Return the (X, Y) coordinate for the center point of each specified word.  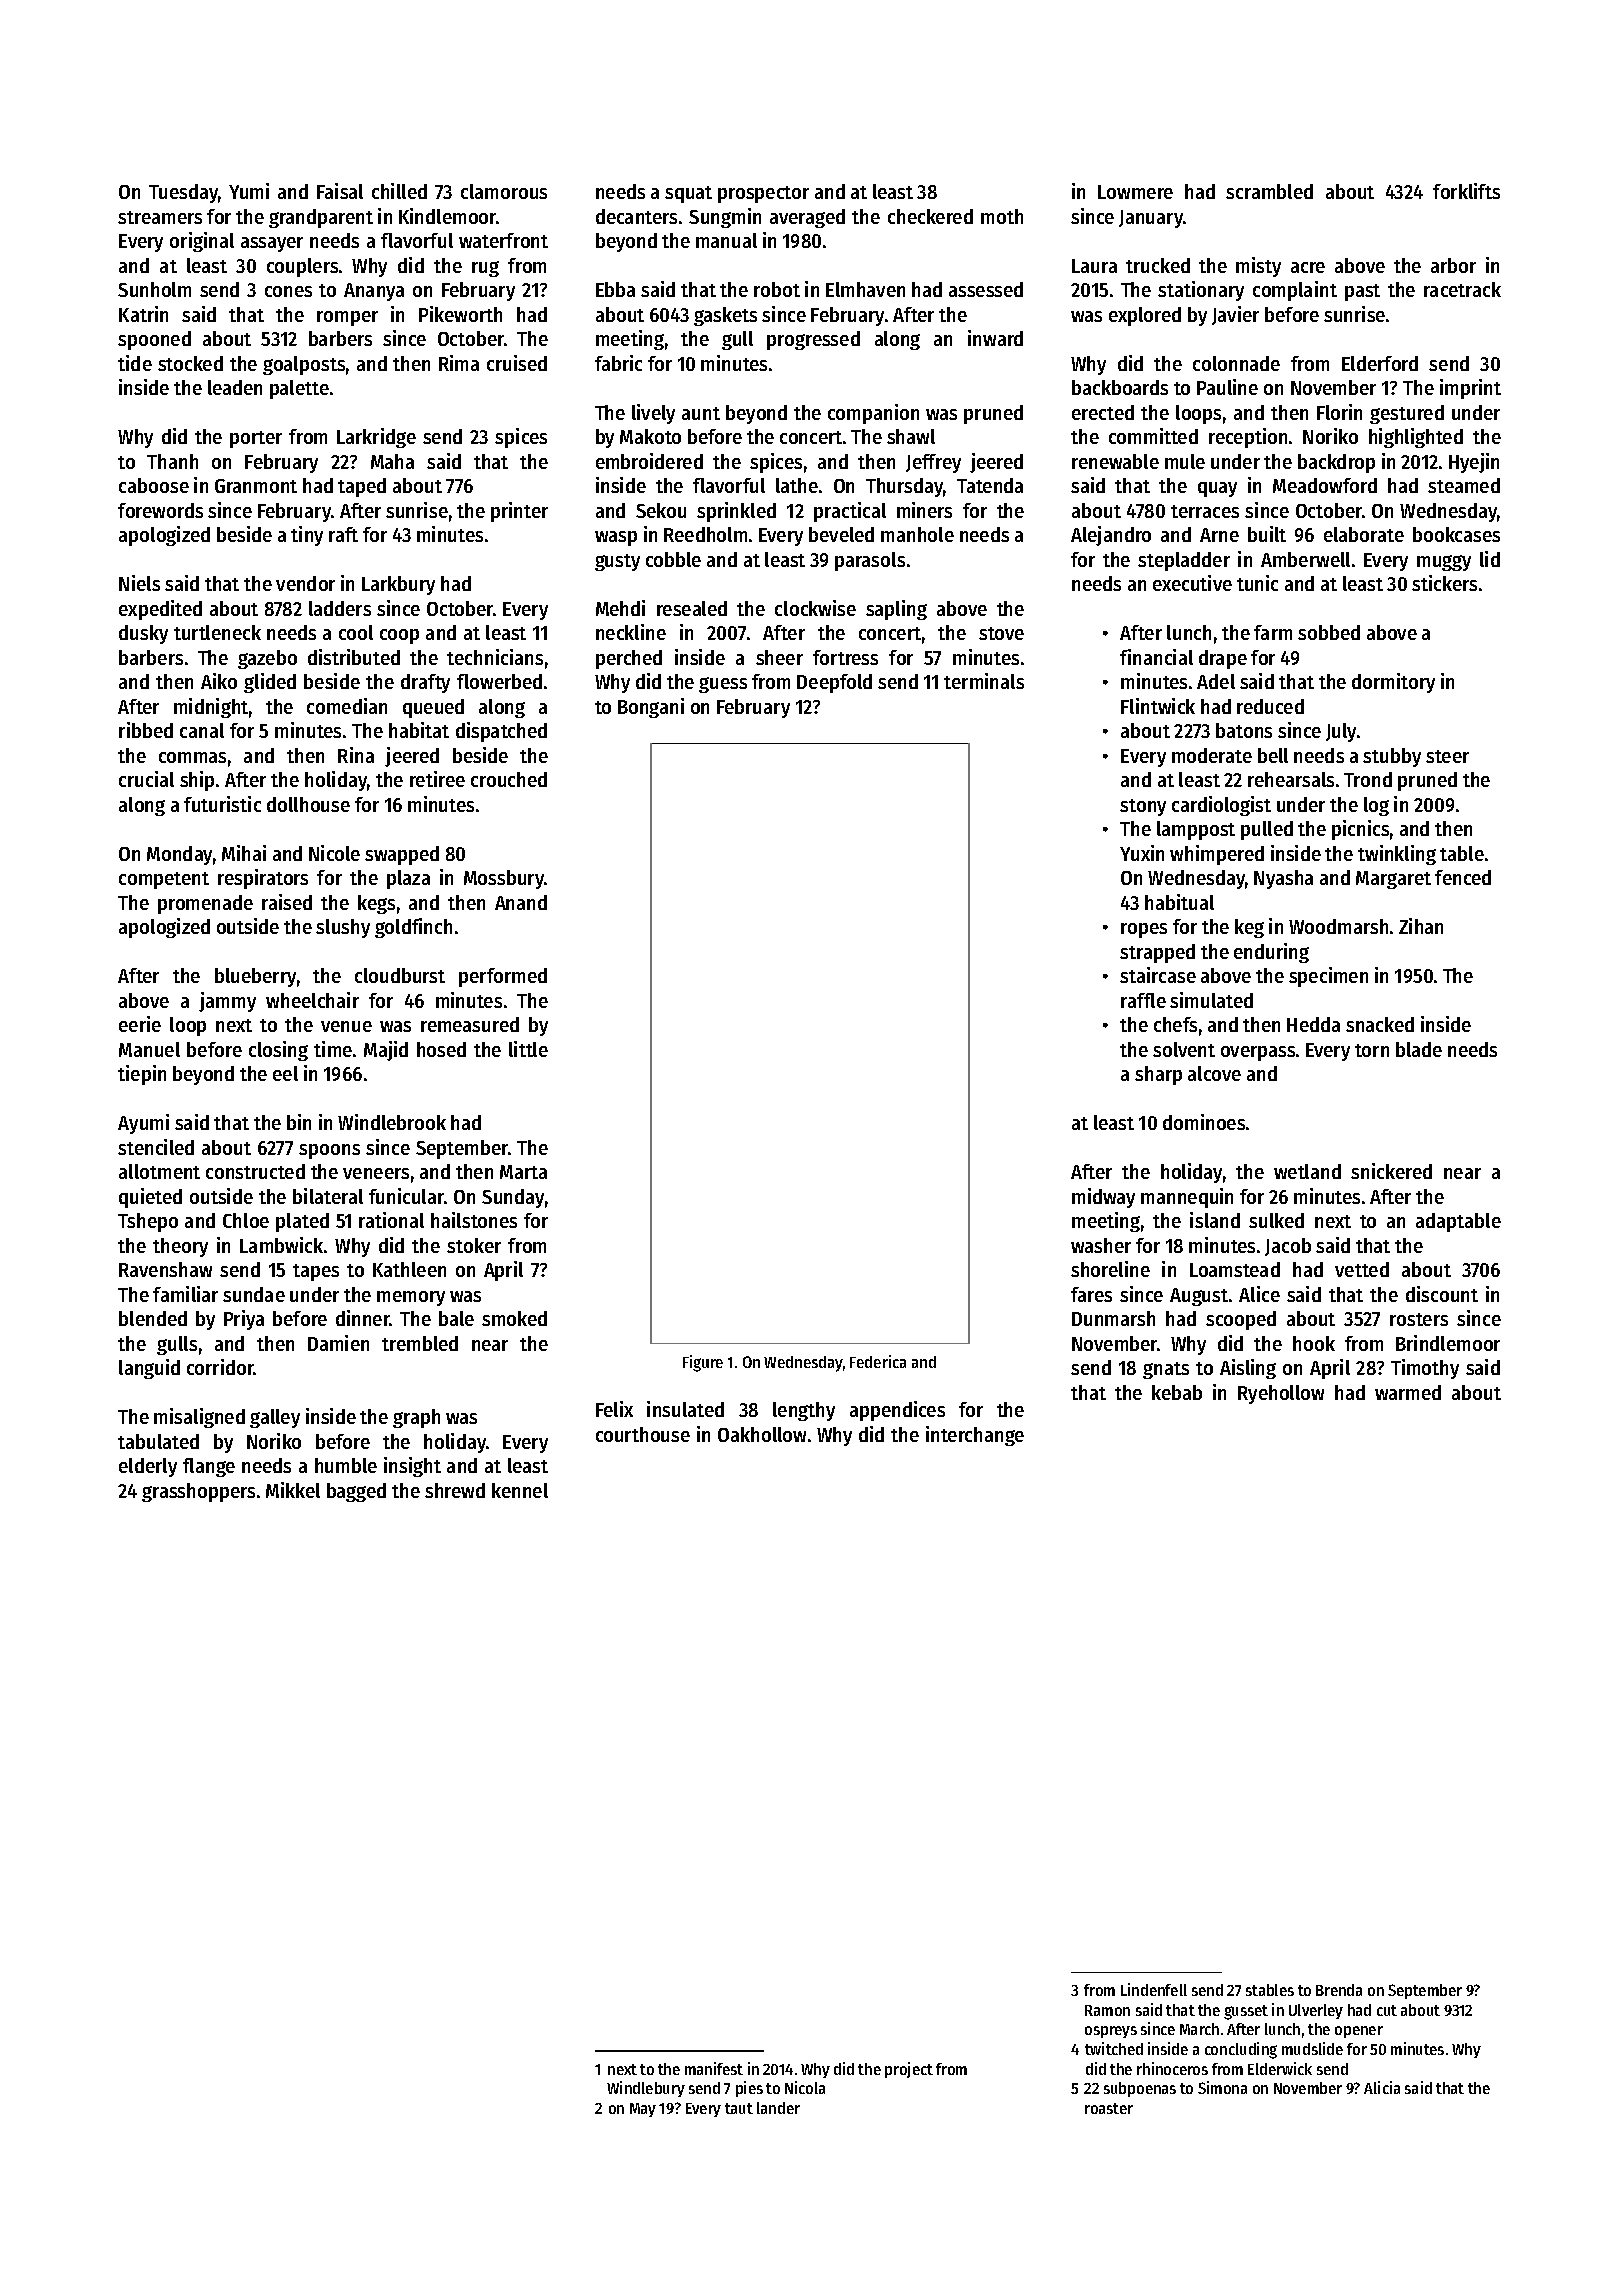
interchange (975, 1436)
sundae (254, 1294)
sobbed (1329, 632)
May (643, 2110)
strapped (1157, 953)
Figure (703, 1363)
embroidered (649, 461)
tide (135, 363)
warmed (1408, 1392)
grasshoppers (198, 1492)
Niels (139, 583)
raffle (1143, 1000)
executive (1192, 583)
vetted (1362, 1269)
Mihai (244, 853)
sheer (779, 657)
